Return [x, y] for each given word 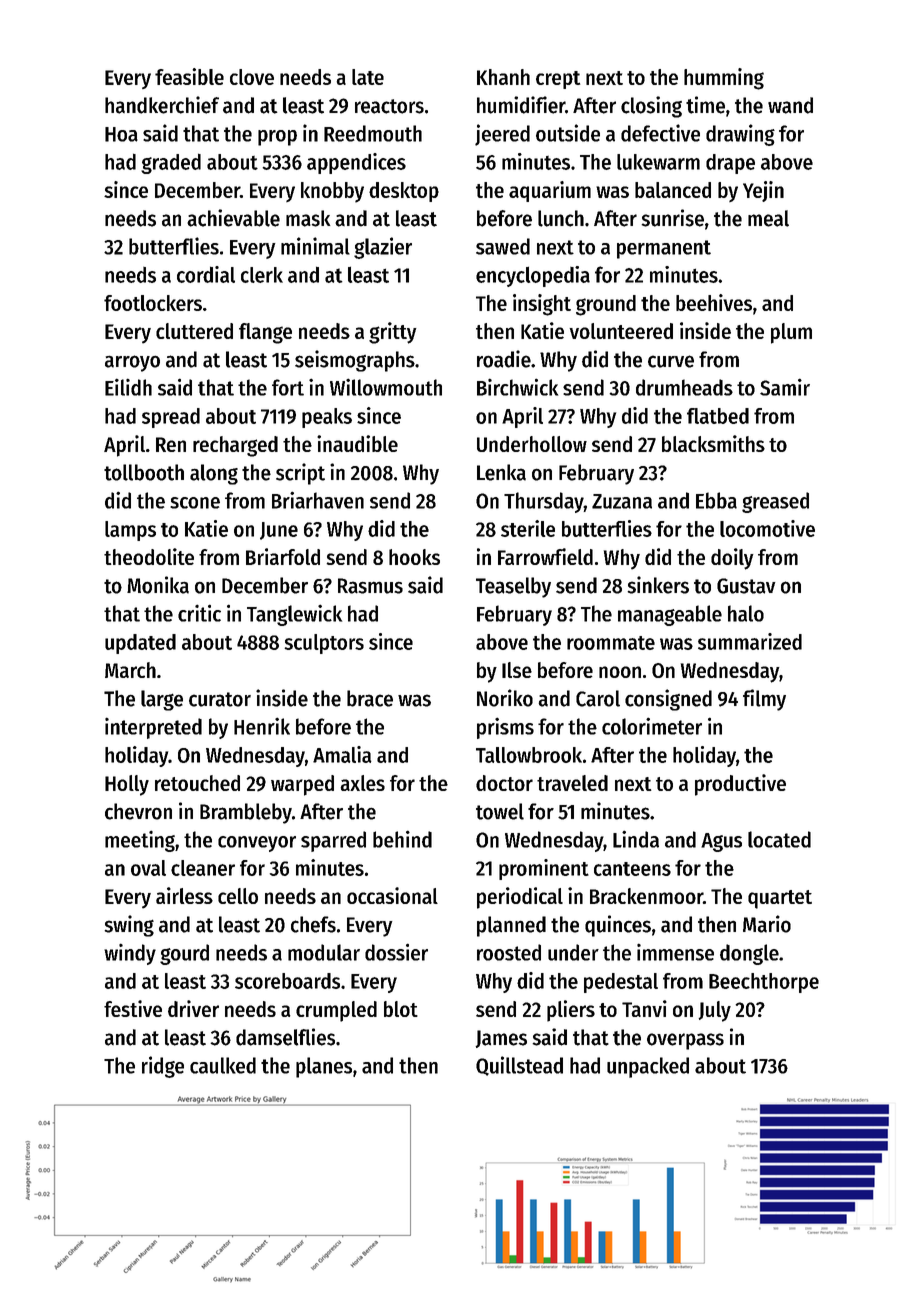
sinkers [658, 585]
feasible [189, 76]
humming [724, 79]
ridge [163, 1067]
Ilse [517, 670]
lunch [561, 218]
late [368, 77]
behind [402, 839]
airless [184, 895]
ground [606, 305]
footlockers [153, 303]
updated [140, 644]
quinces [618, 926]
